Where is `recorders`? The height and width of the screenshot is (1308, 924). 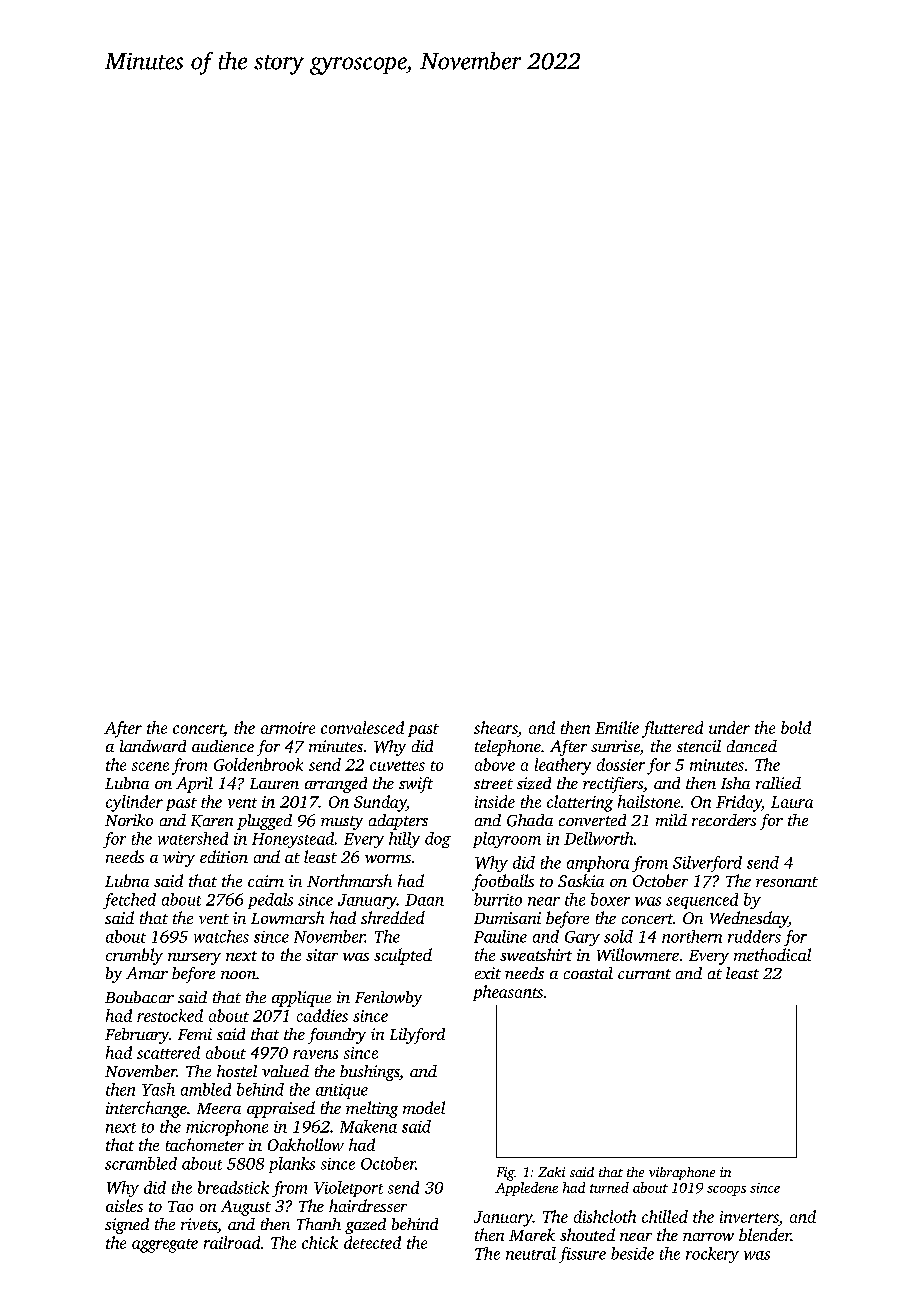
recorders is located at coordinates (724, 820).
